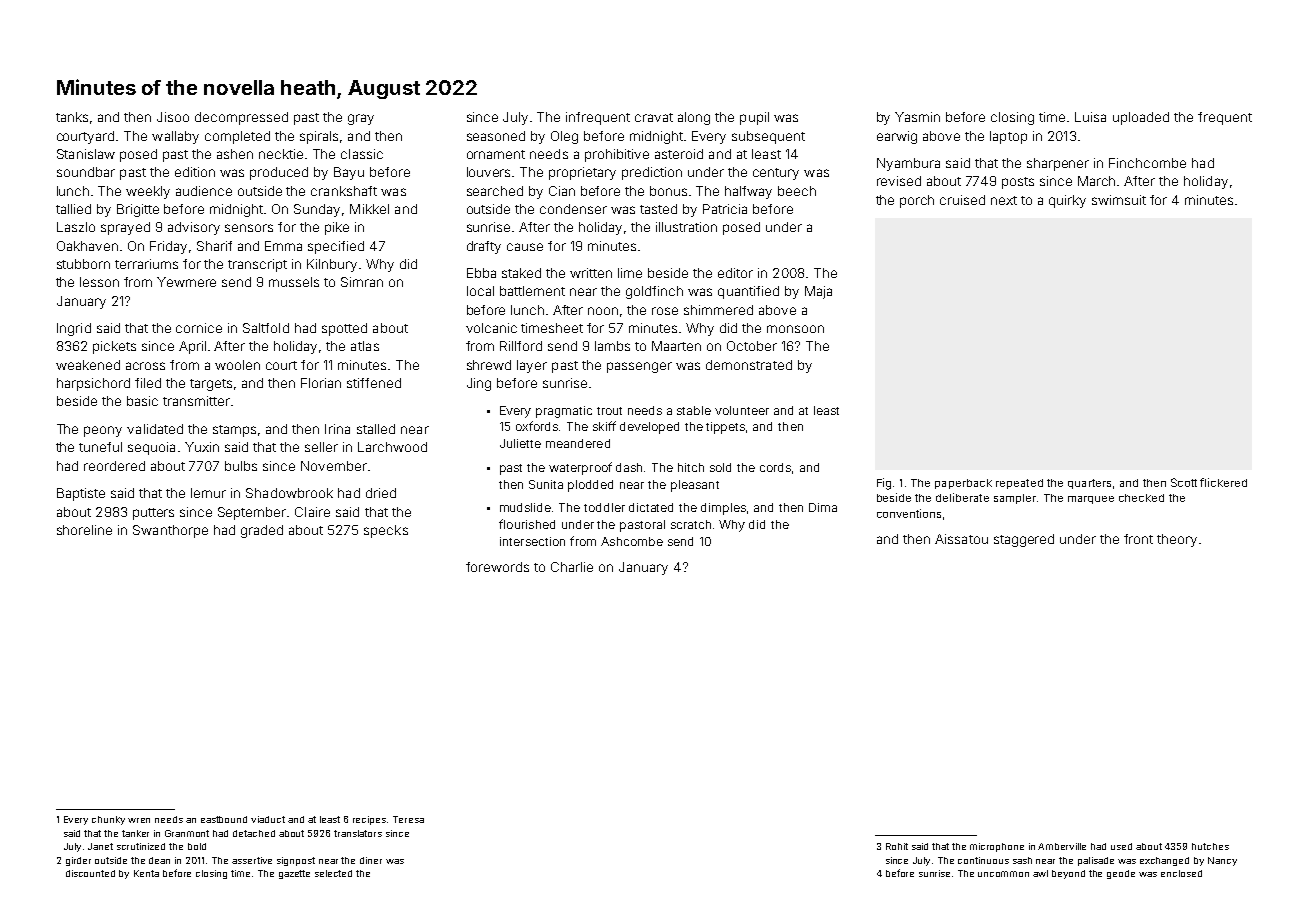  I want to click on uploaded, so click(1141, 118).
